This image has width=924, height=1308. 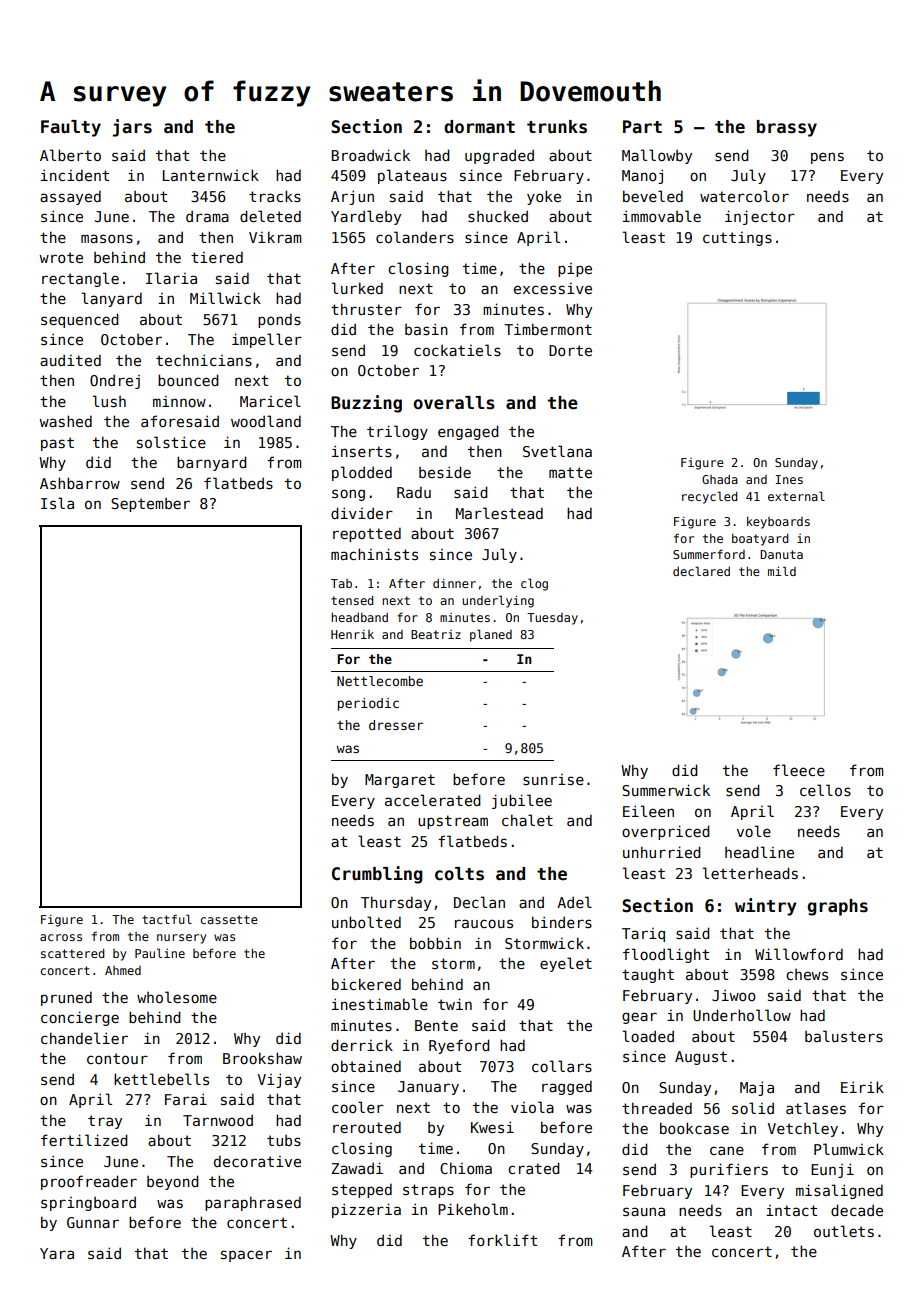 What do you see at coordinates (179, 401) in the image?
I see `minnow` at bounding box center [179, 401].
